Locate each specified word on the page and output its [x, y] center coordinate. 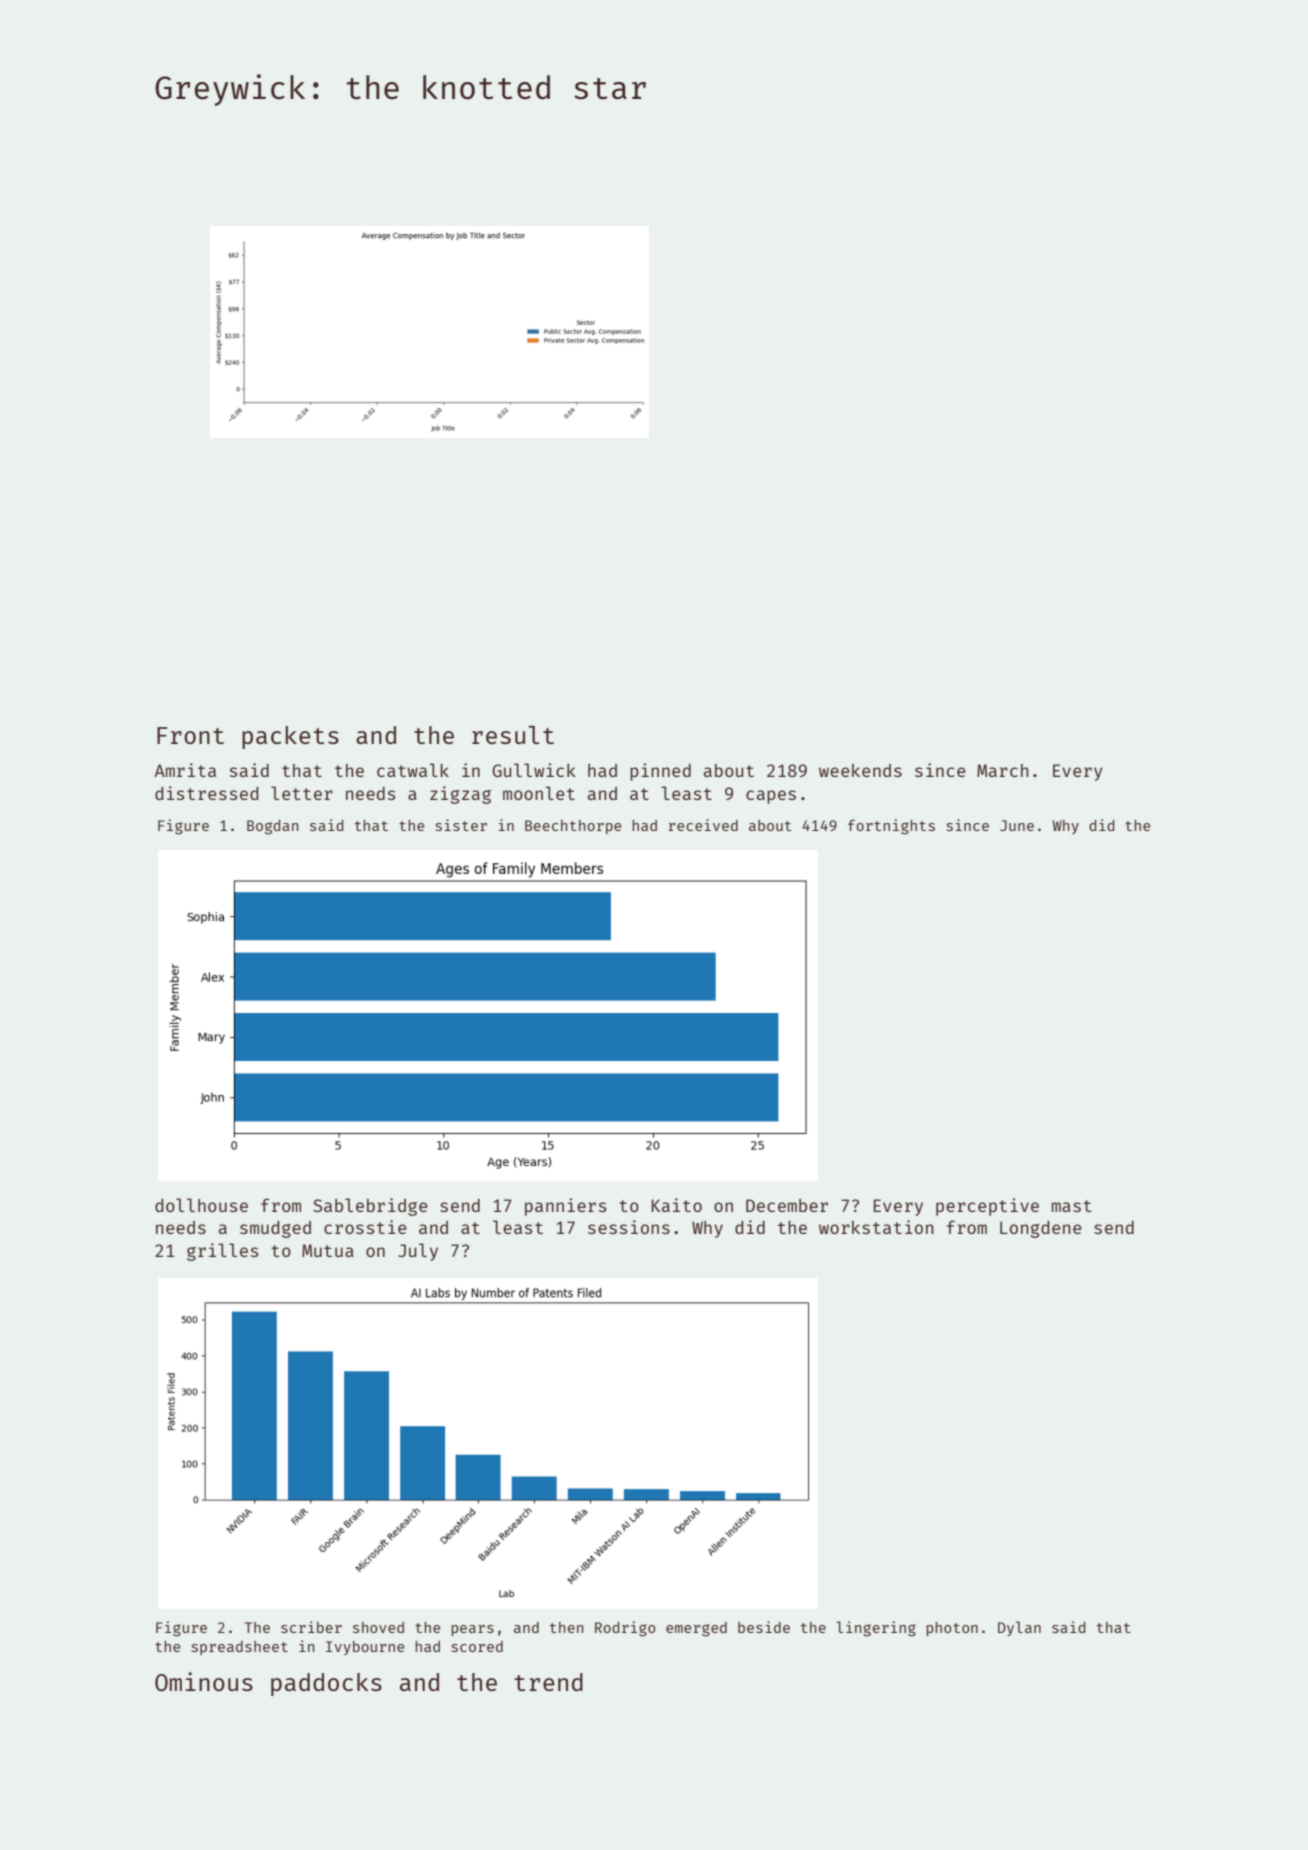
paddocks [326, 1684]
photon [952, 1629]
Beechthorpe [573, 827]
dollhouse [201, 1205]
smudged [275, 1229]
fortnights [891, 827]
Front [190, 735]
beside [764, 1627]
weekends [860, 770]
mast [1072, 1206]
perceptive [987, 1207]
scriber [311, 1627]
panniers [565, 1207]
